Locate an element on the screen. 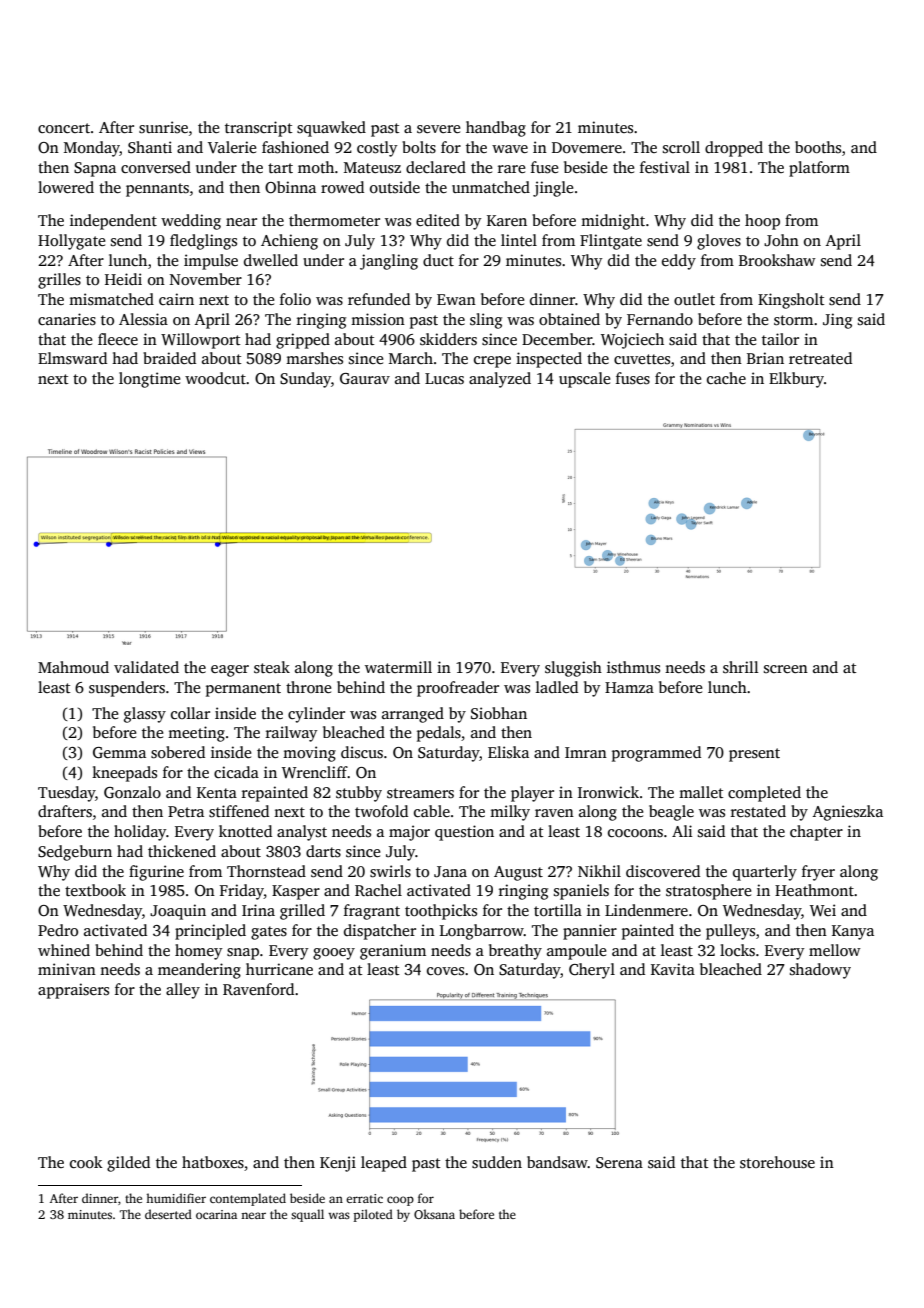  shadowy is located at coordinates (820, 971).
